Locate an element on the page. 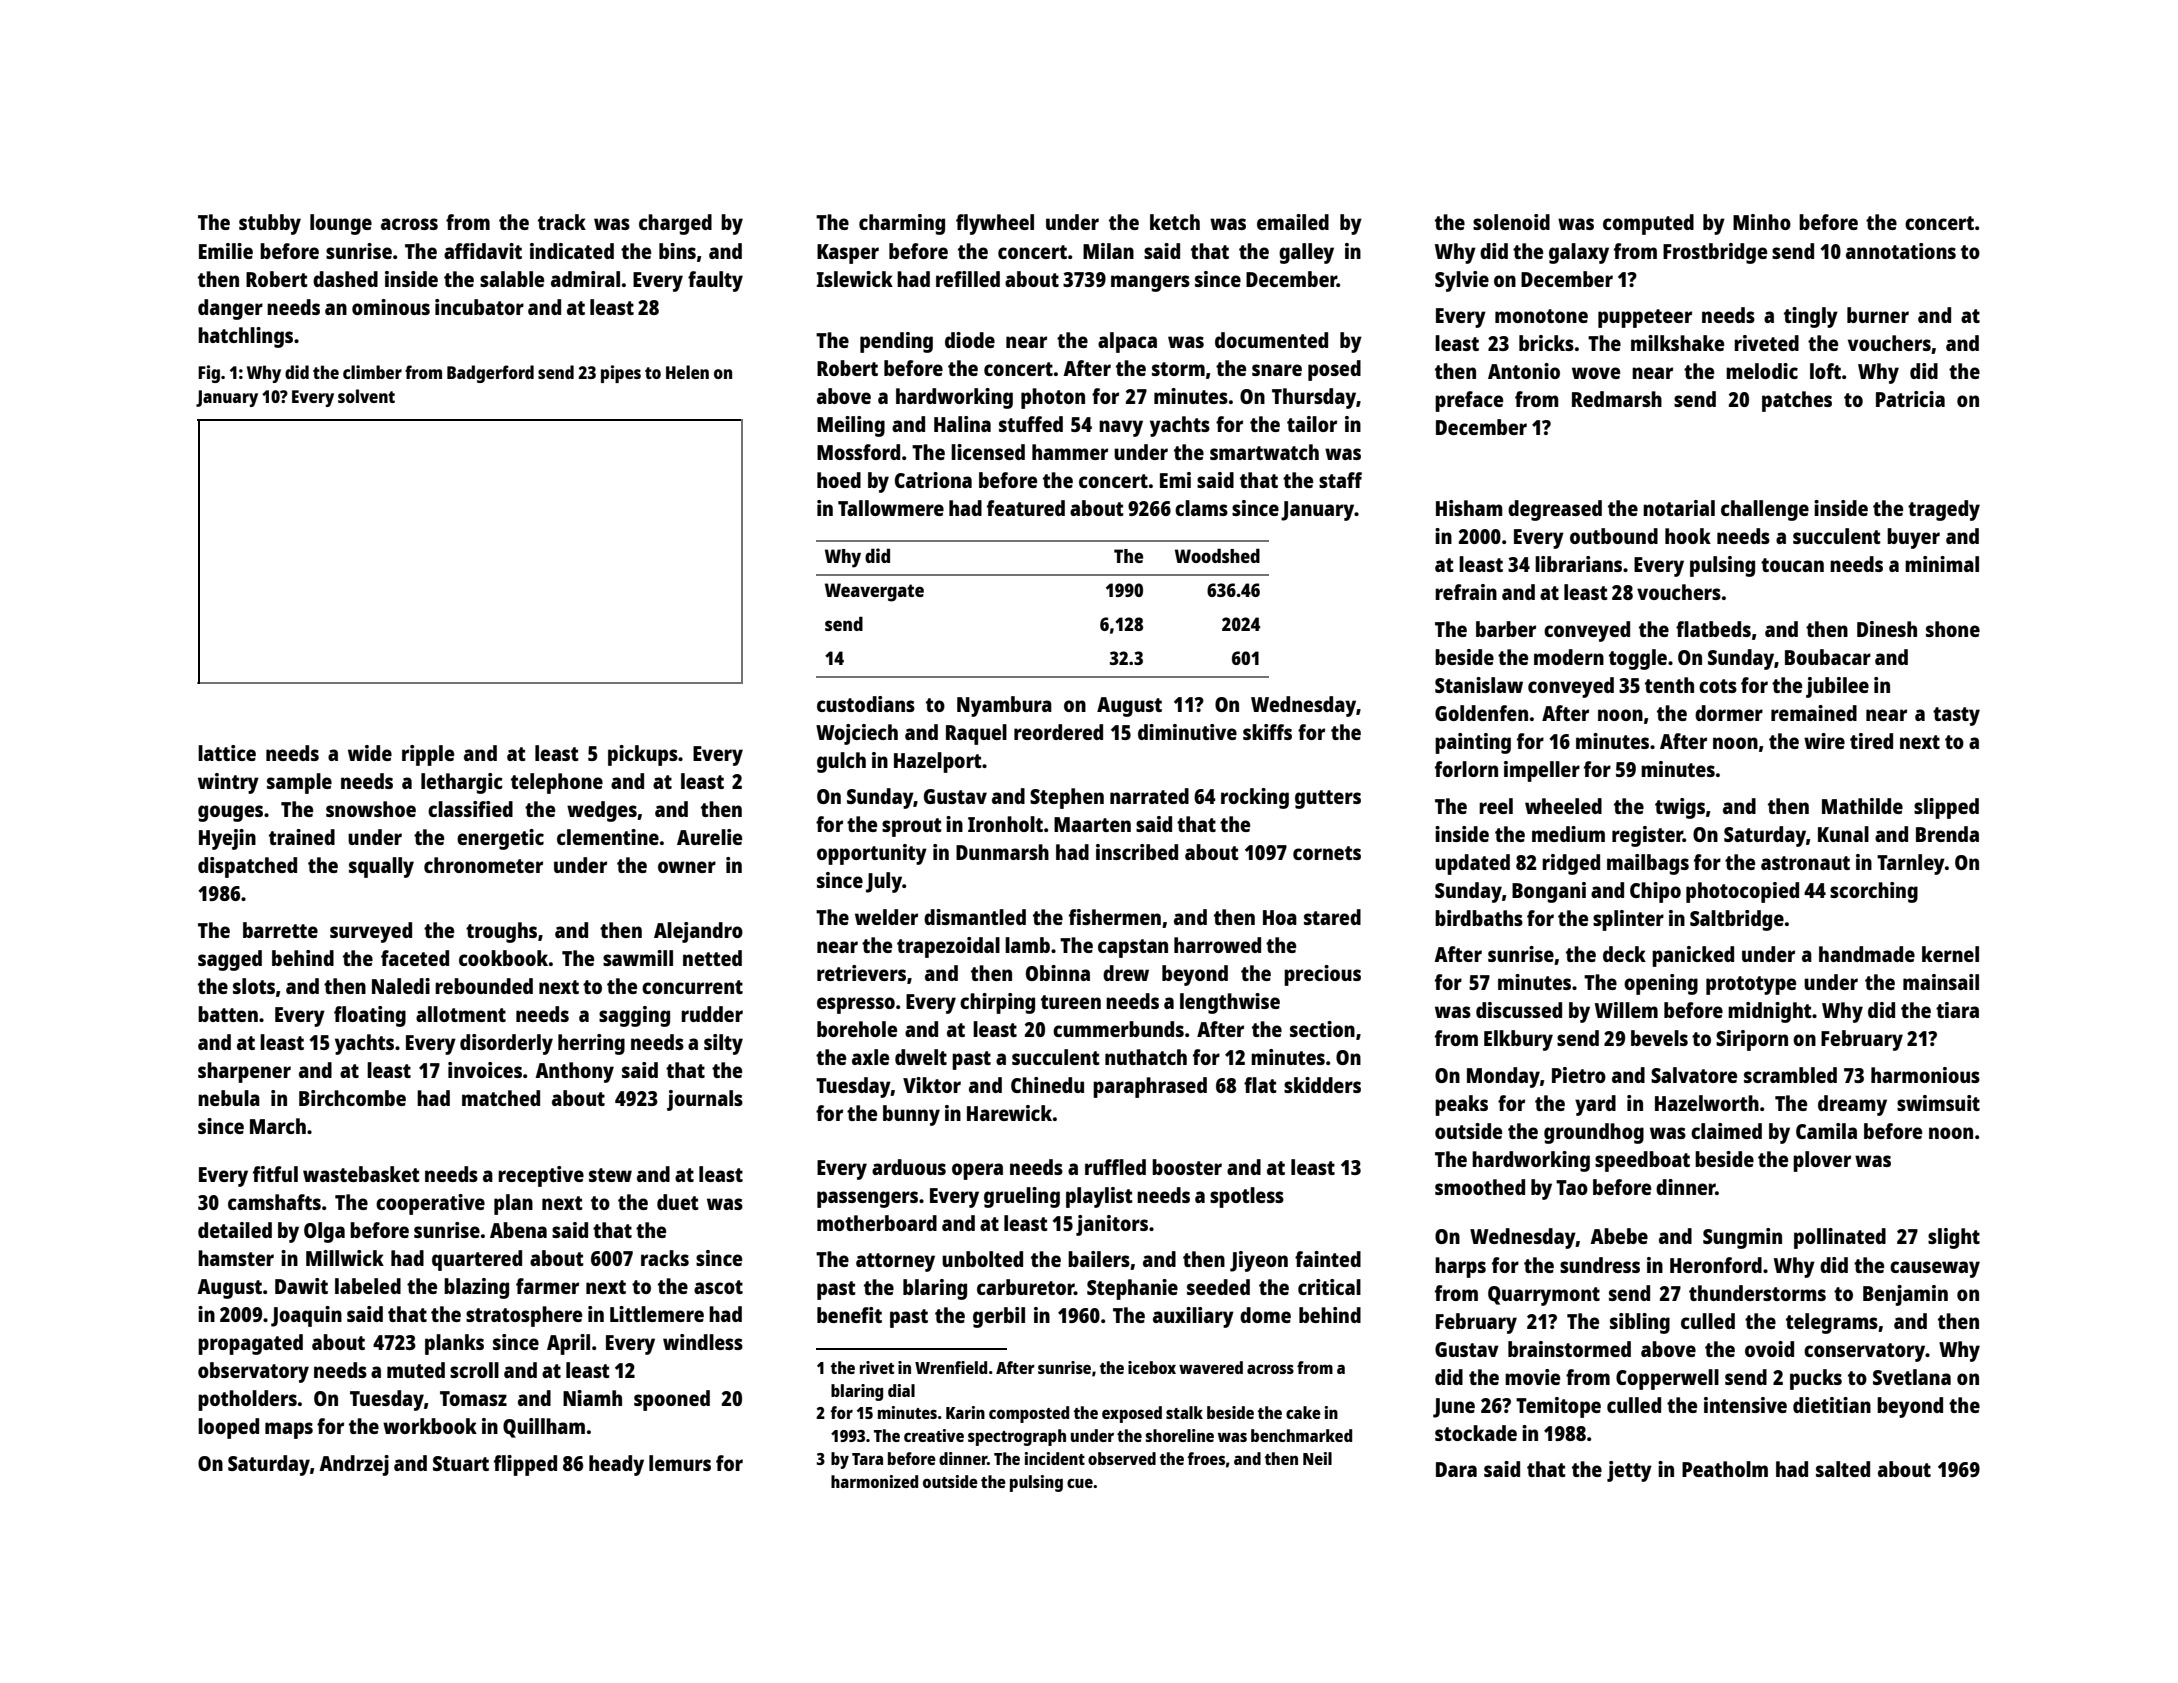  reordered is located at coordinates (1058, 732).
